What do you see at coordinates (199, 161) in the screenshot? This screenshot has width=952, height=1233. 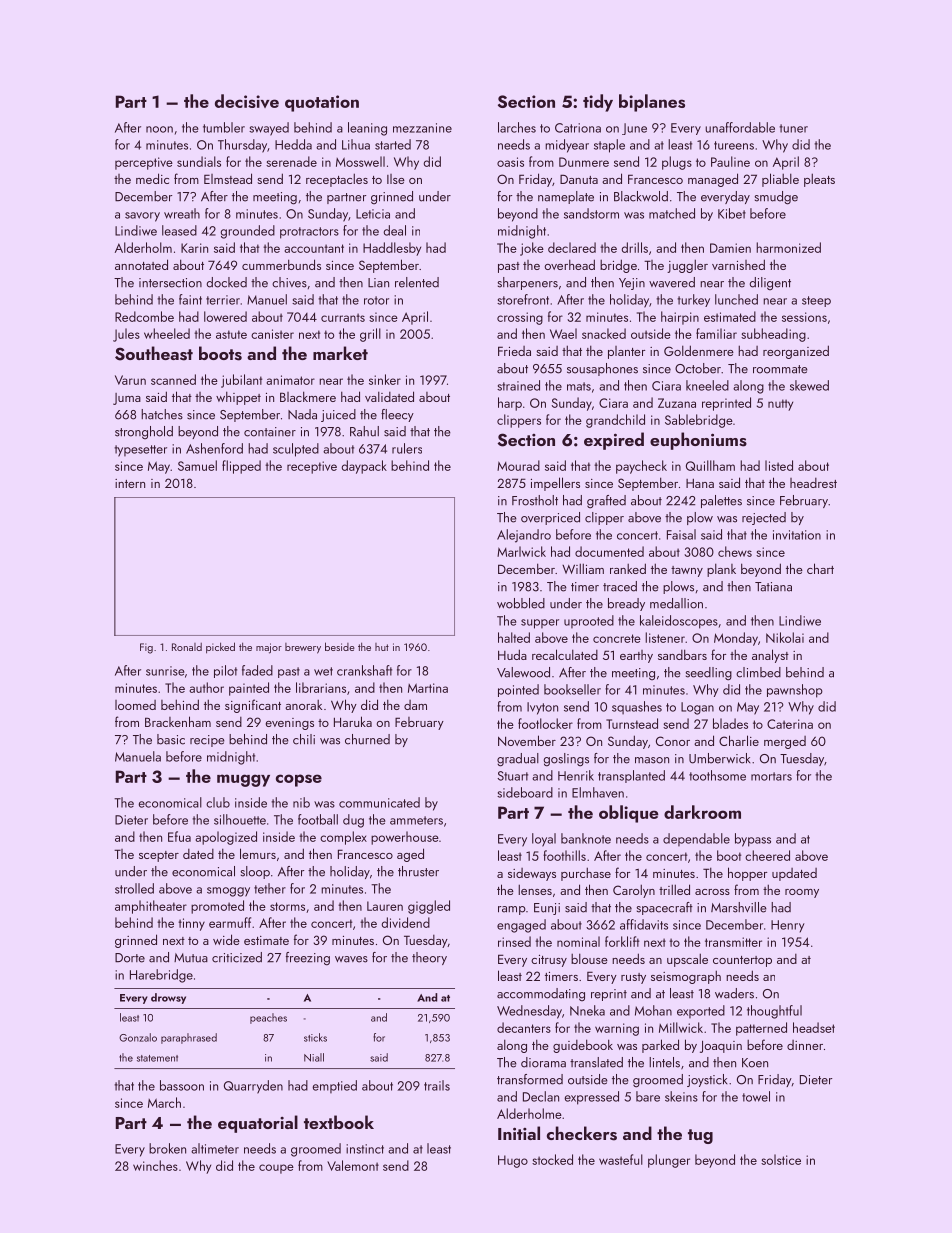 I see `sundials` at bounding box center [199, 161].
